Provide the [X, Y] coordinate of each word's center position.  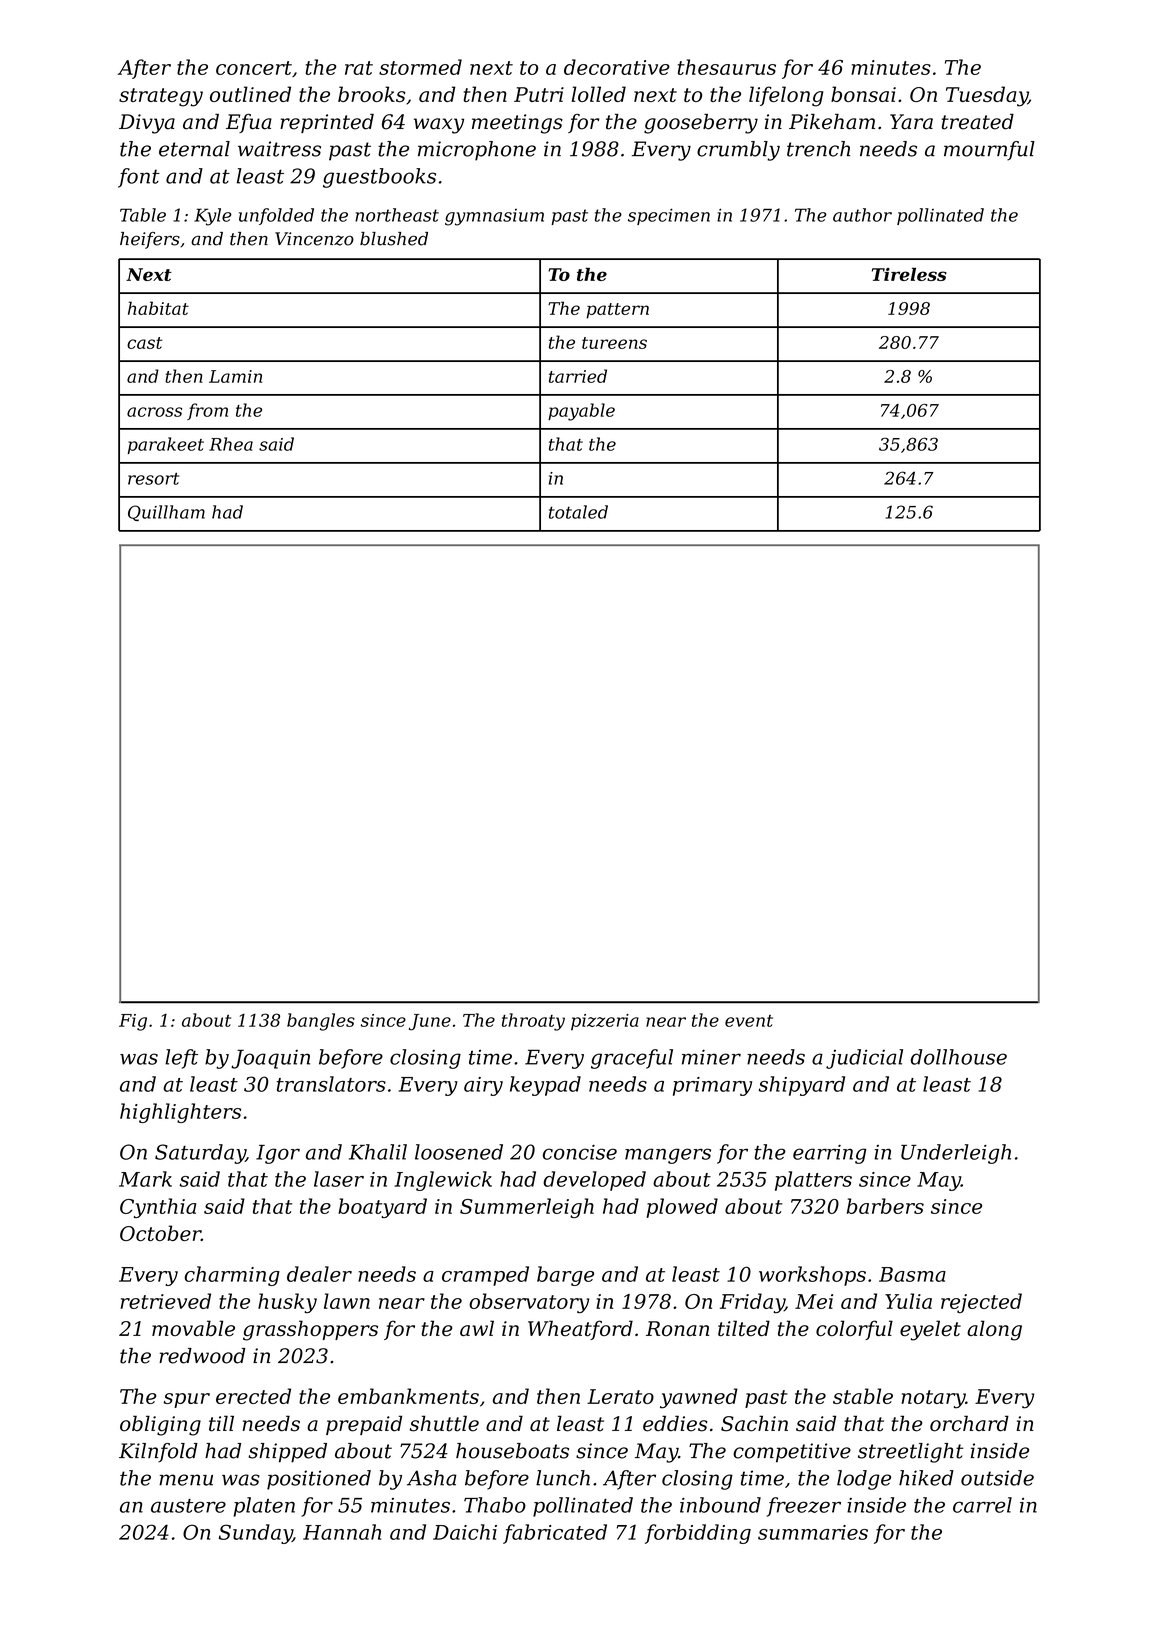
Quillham [166, 513]
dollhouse [959, 1057]
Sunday [255, 1534]
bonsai [863, 94]
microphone [477, 151]
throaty [533, 1022]
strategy [161, 97]
